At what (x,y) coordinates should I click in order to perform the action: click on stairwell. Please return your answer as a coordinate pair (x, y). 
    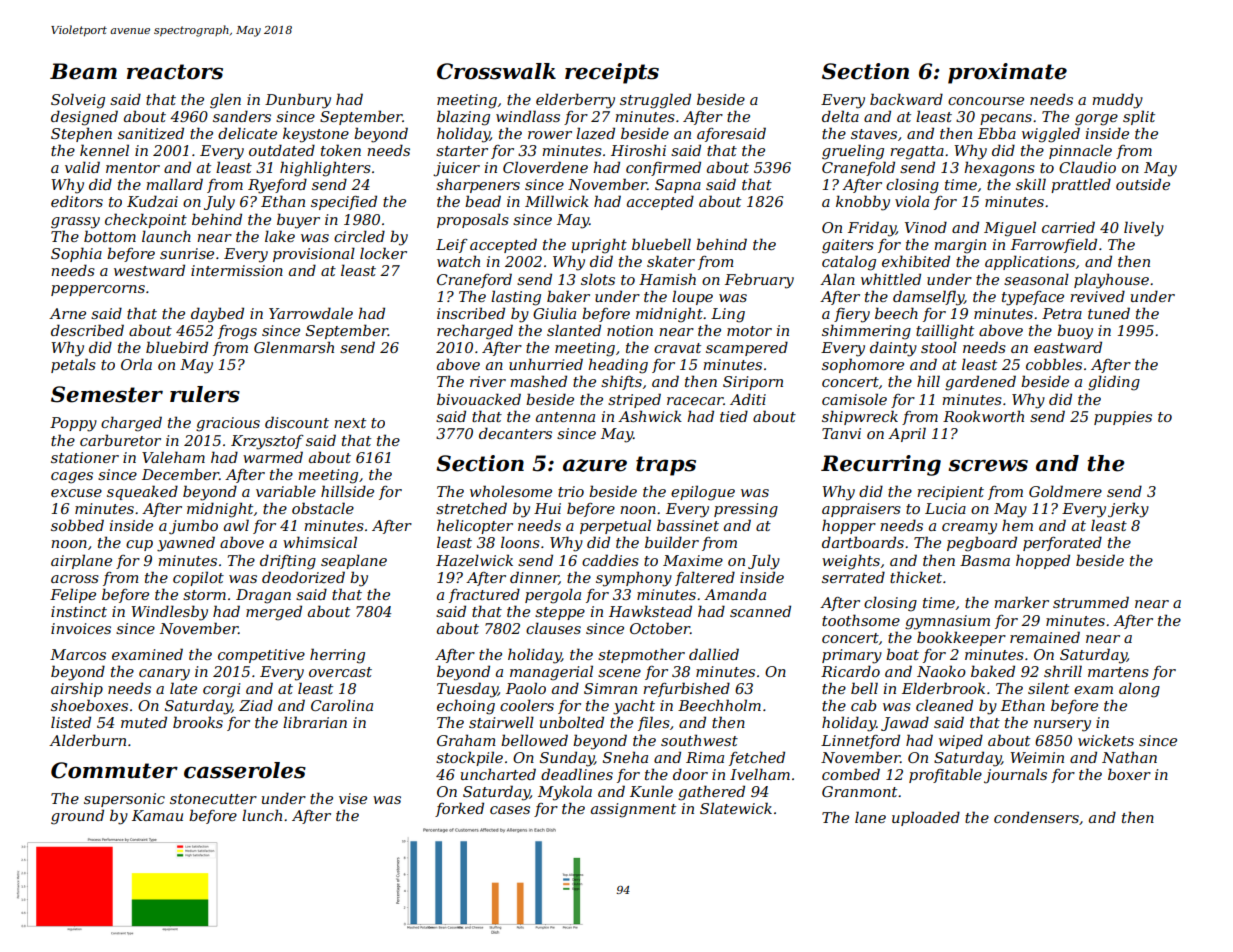
    Looking at the image, I should click on (501, 722).
